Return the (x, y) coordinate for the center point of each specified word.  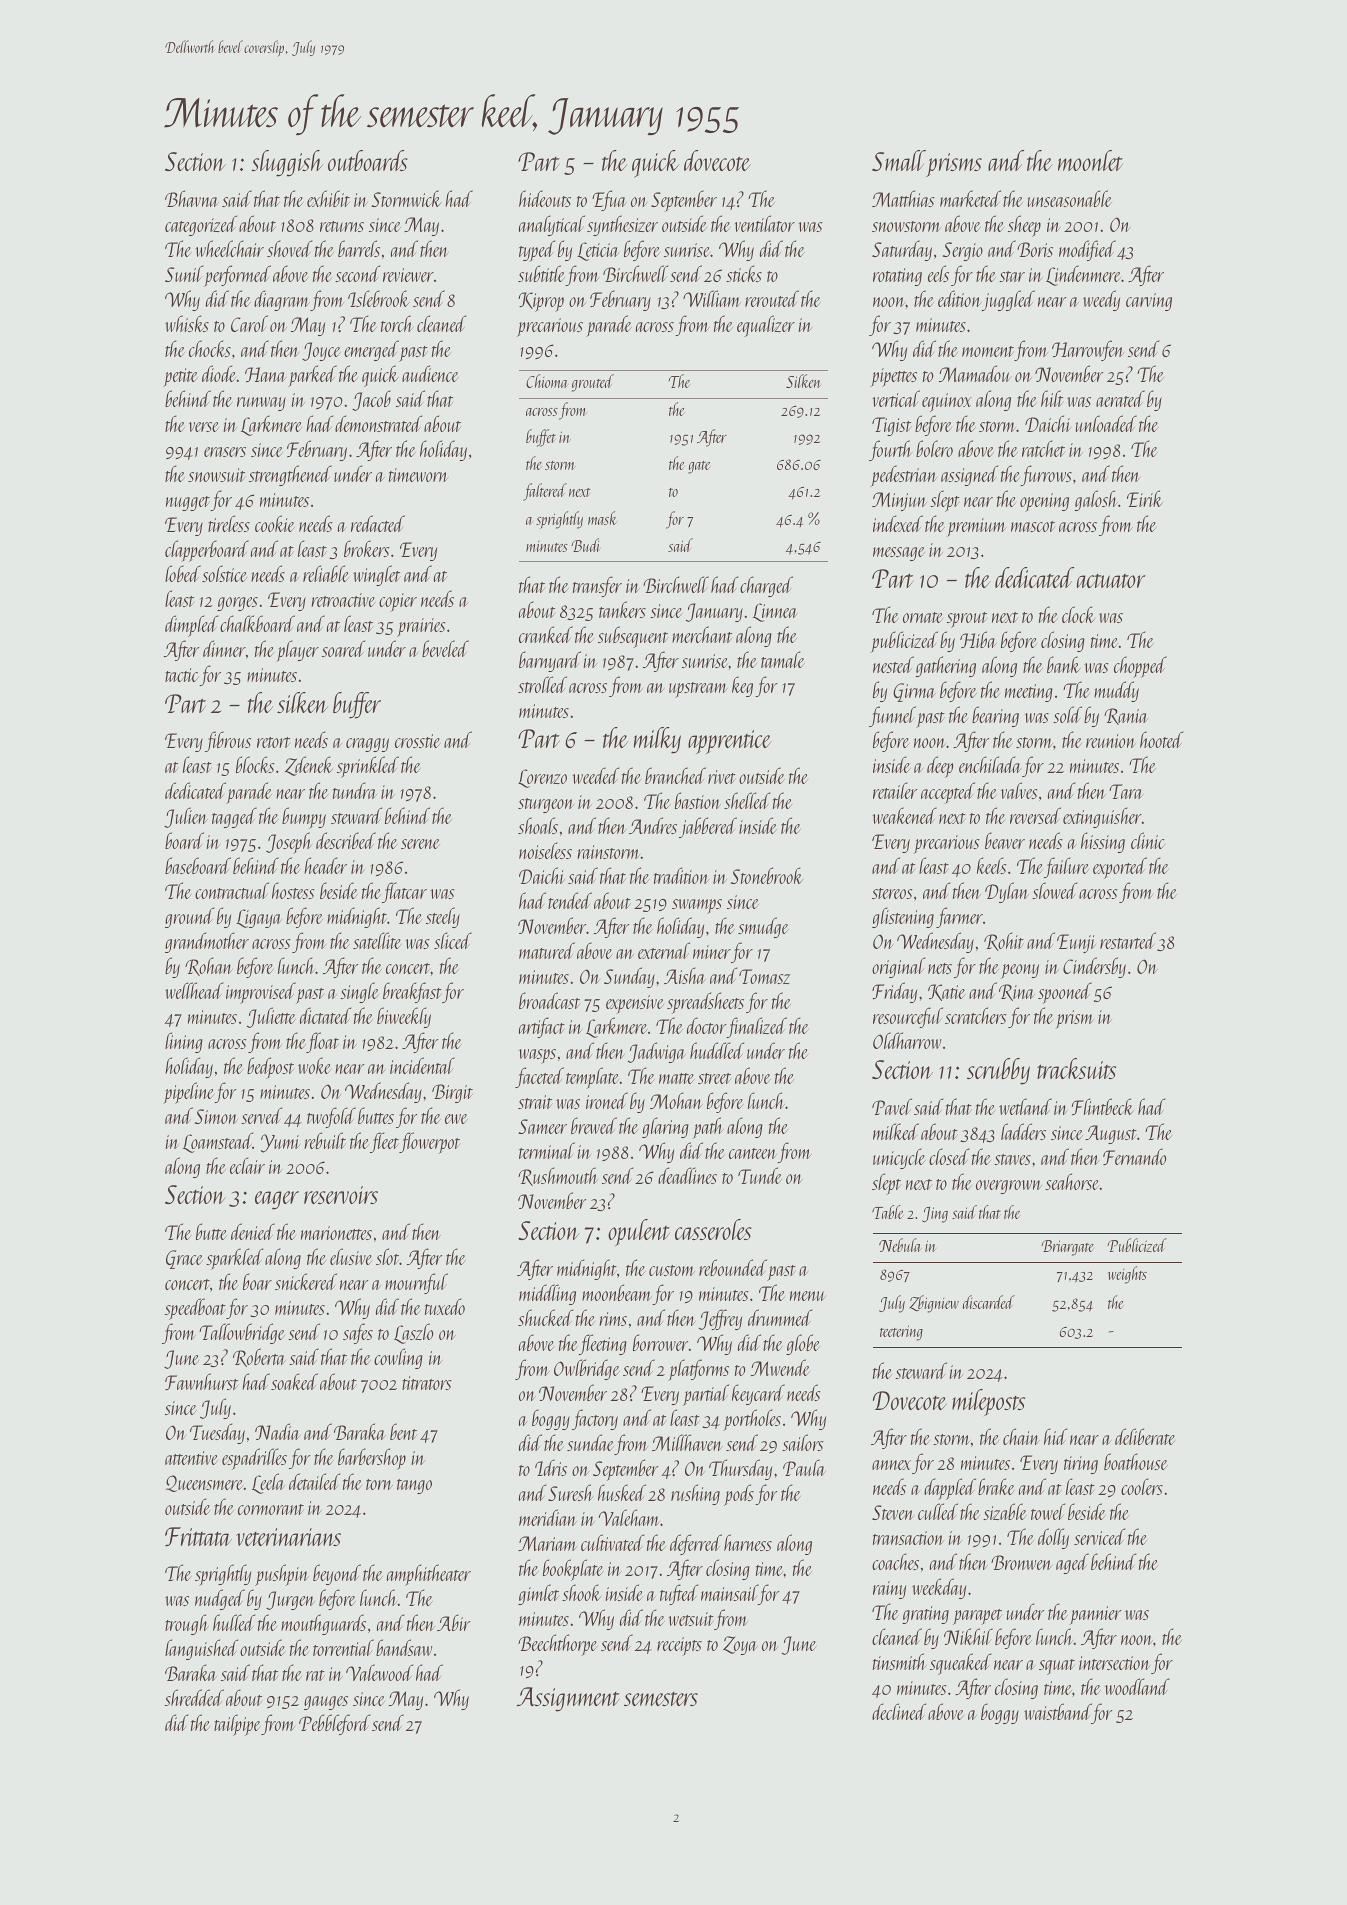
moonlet (1090, 160)
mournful (416, 1283)
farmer (959, 917)
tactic (182, 675)
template (593, 1078)
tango (414, 1486)
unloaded (1106, 423)
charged (766, 586)
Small (899, 160)
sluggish (287, 163)
